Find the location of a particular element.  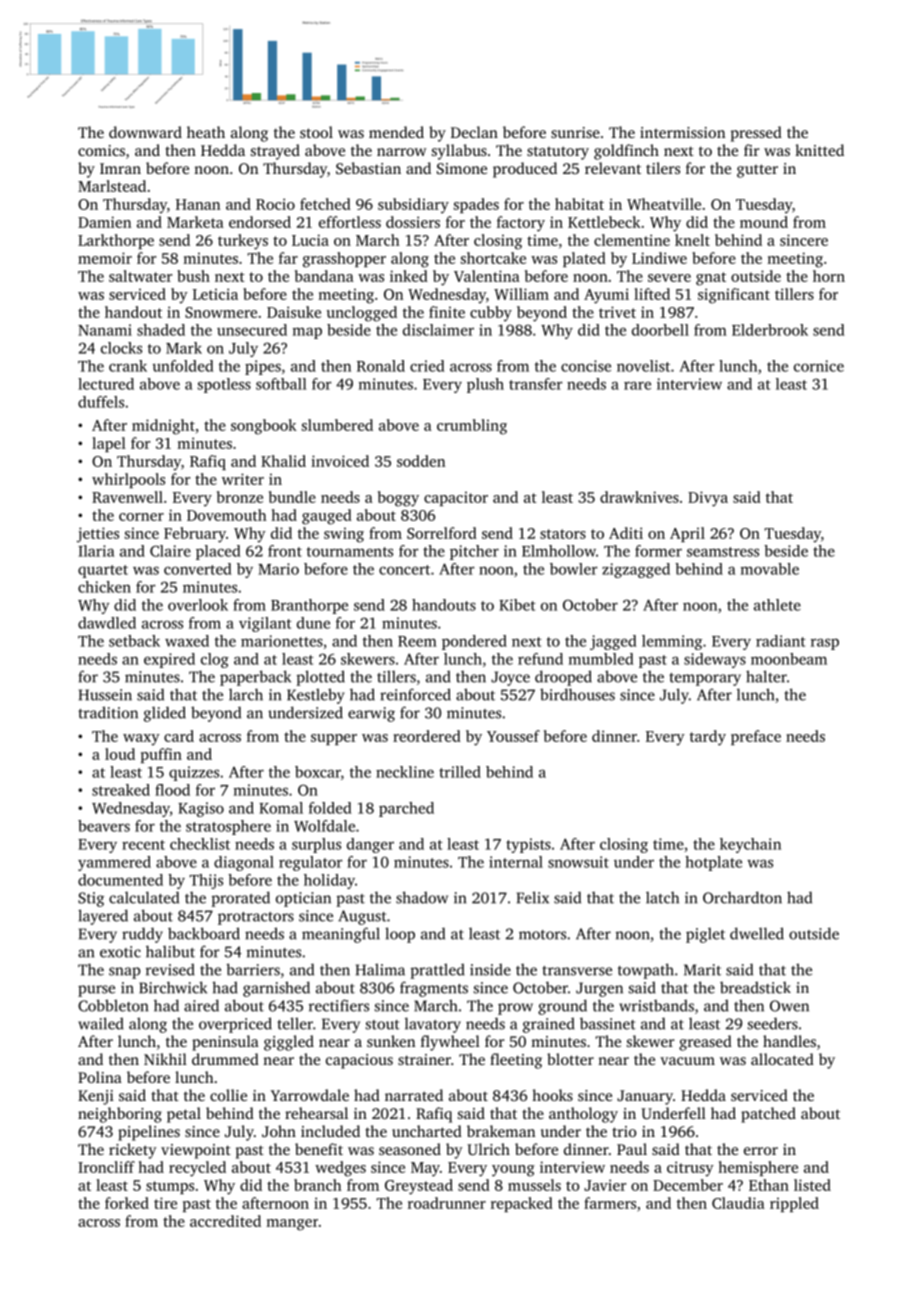

stators is located at coordinates (563, 534).
